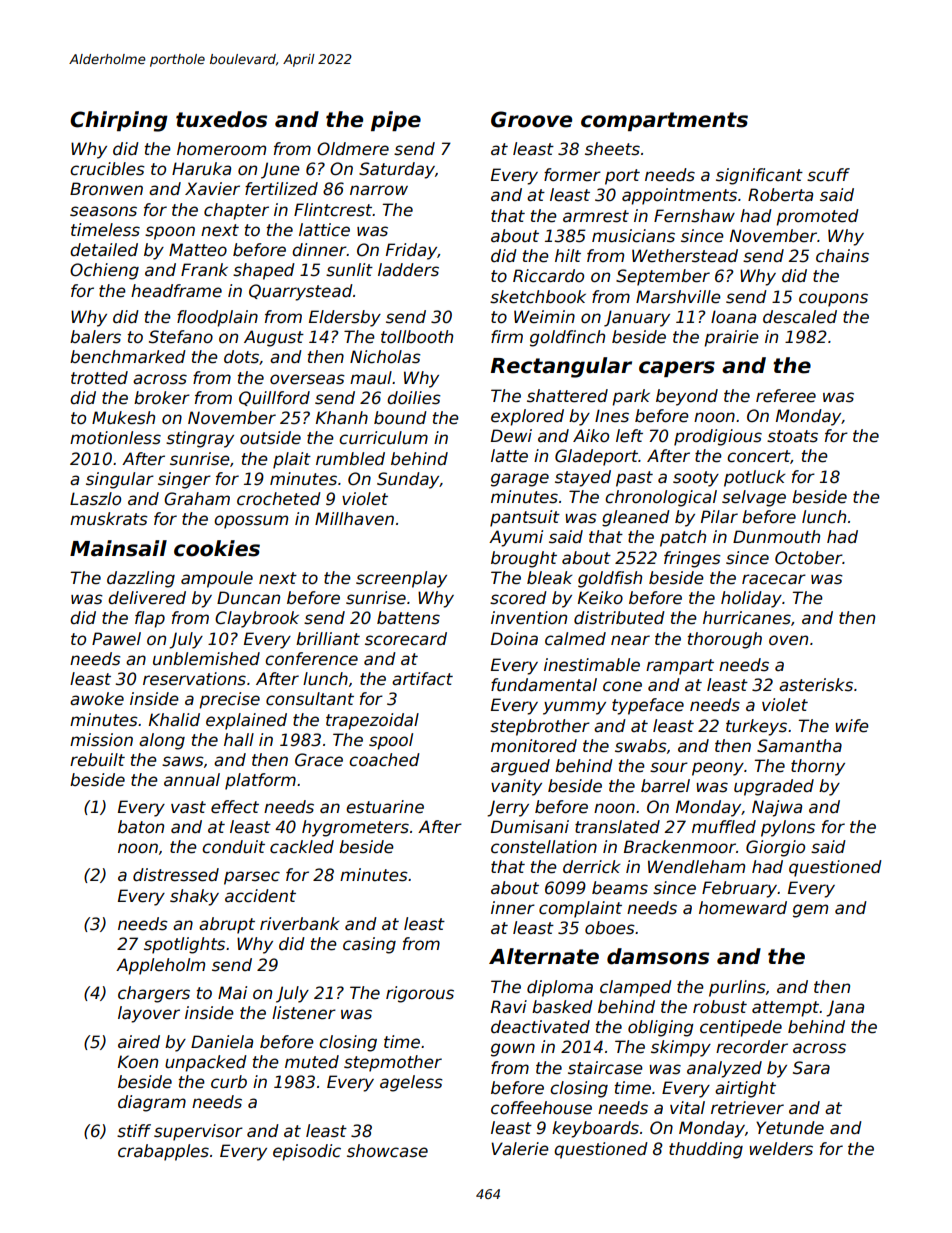 This document has height=1233, width=952. I want to click on Matteo, so click(198, 250).
